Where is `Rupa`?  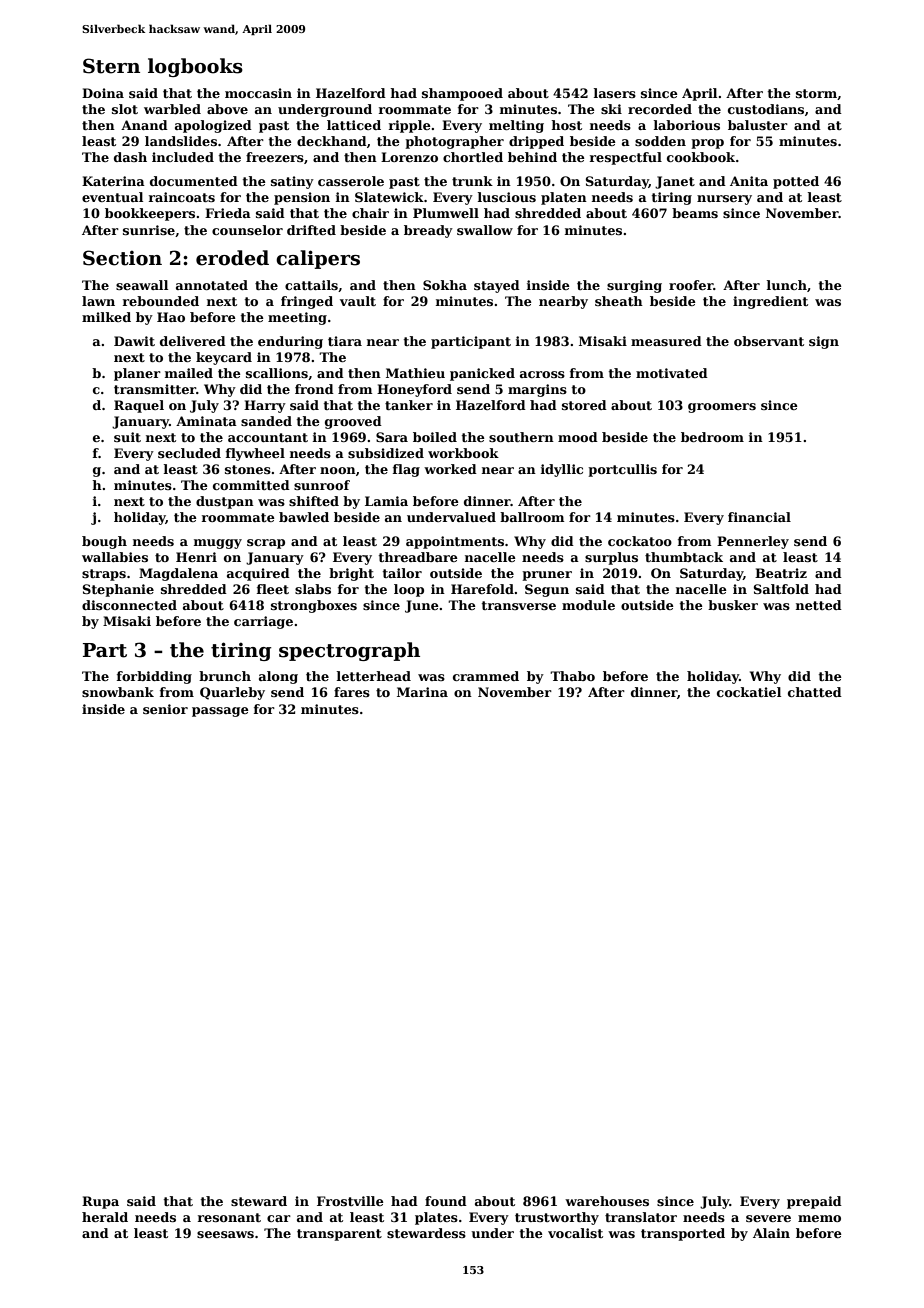 Rupa is located at coordinates (100, 1202).
